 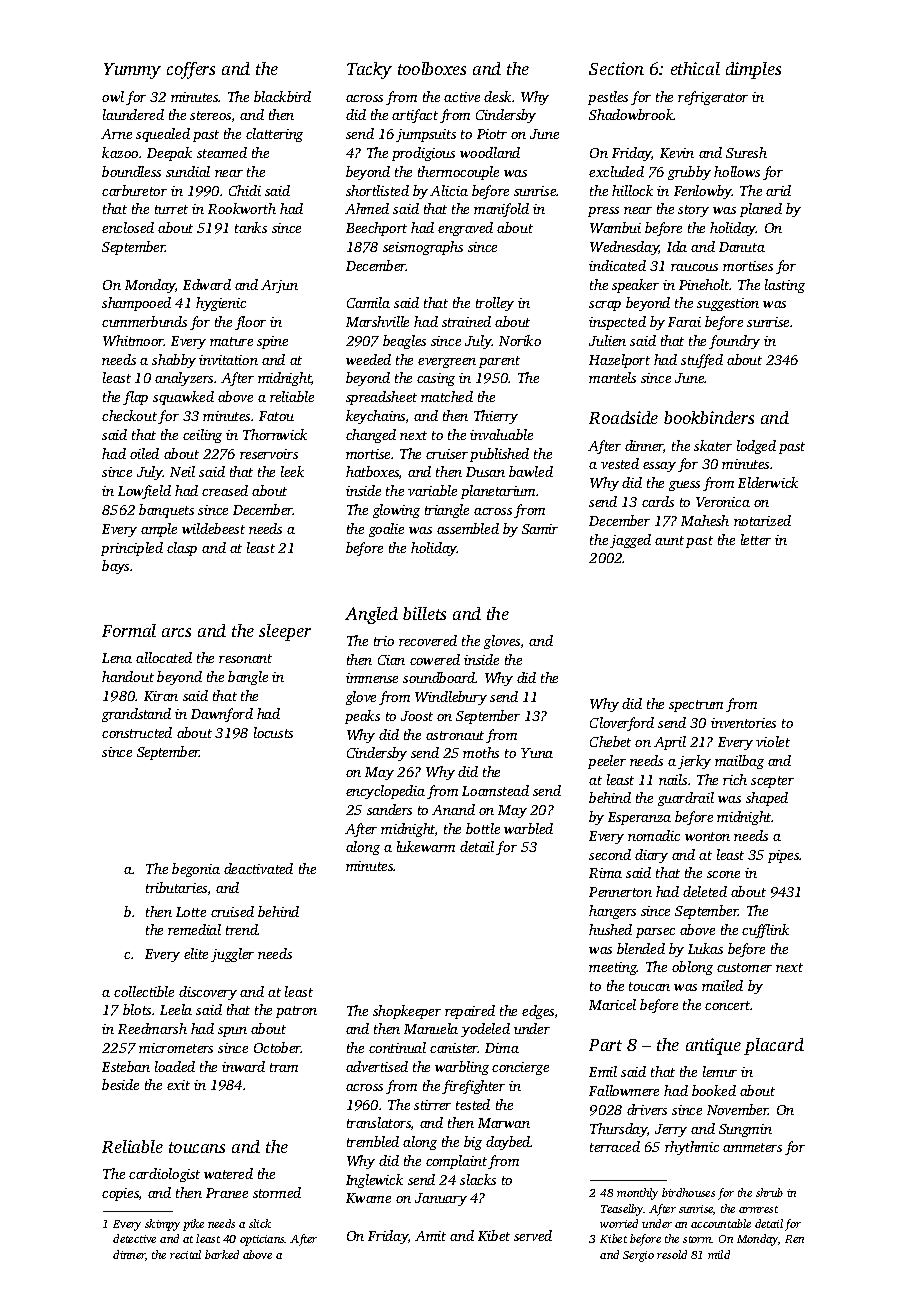 What do you see at coordinates (743, 723) in the screenshot?
I see `inventories` at bounding box center [743, 723].
